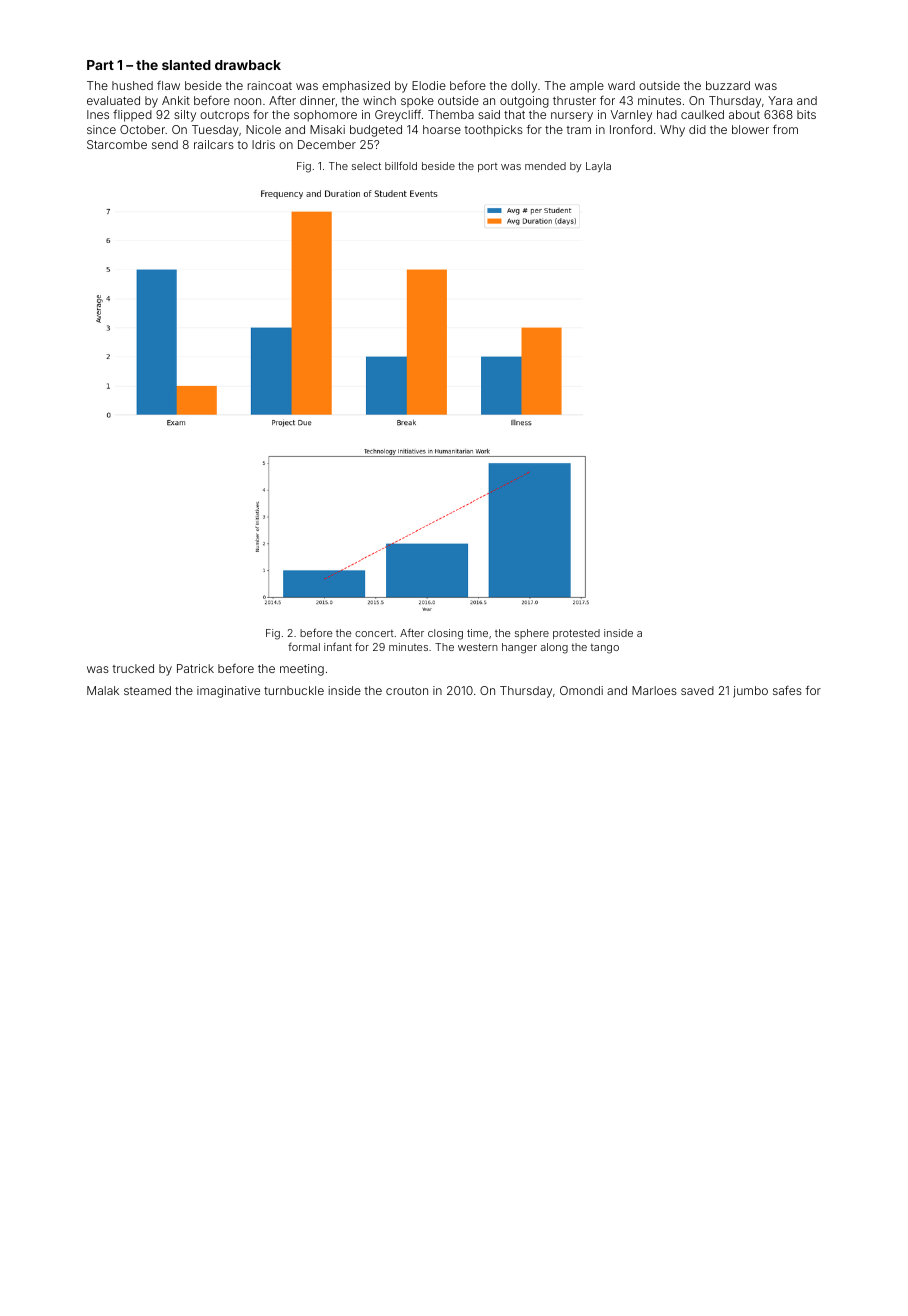 The width and height of the screenshot is (908, 1316). Describe the element at coordinates (445, 634) in the screenshot. I see `closing` at that location.
